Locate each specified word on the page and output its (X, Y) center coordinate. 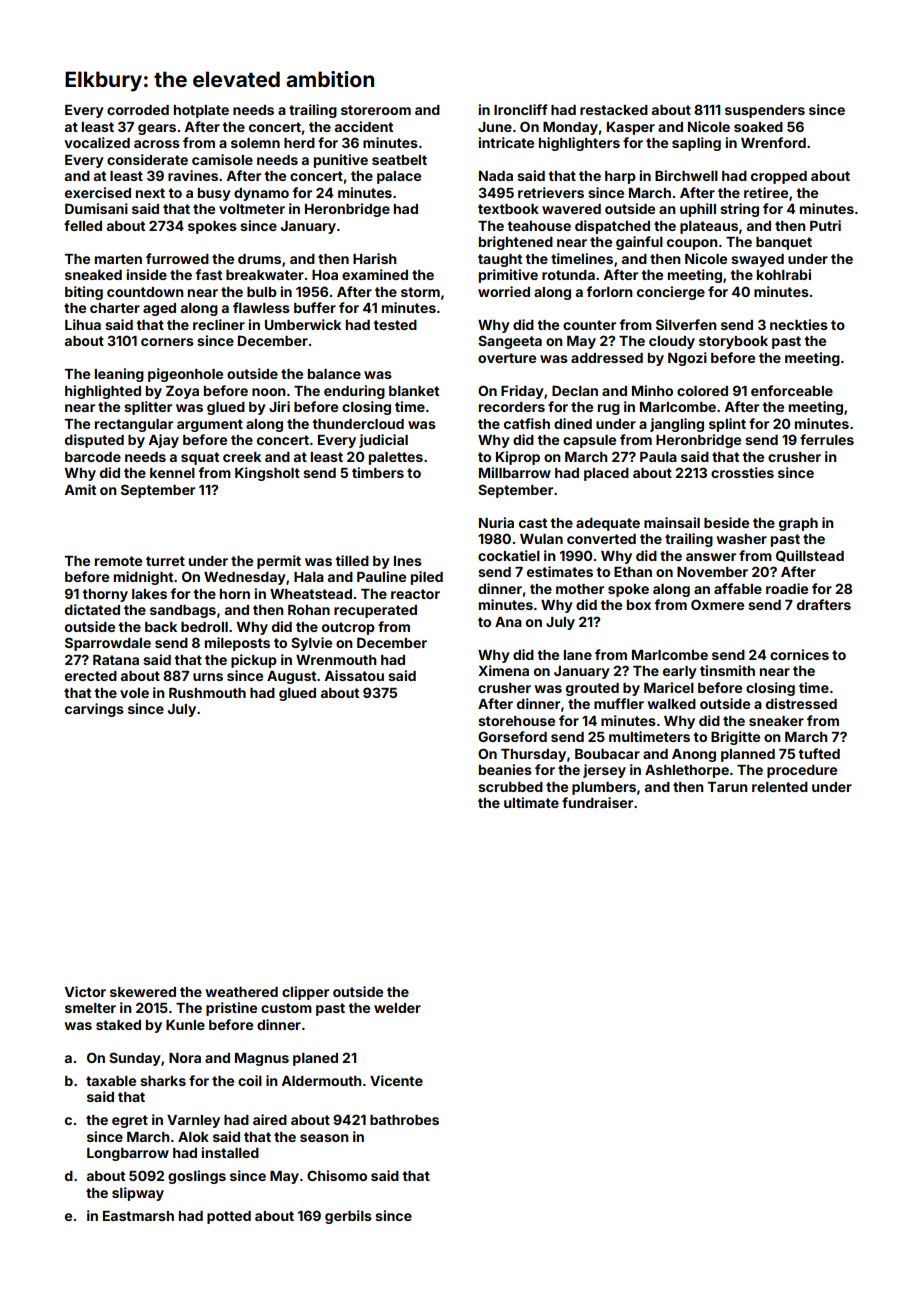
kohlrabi (784, 274)
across (157, 144)
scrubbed (510, 787)
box (639, 605)
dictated (92, 609)
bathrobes (404, 1120)
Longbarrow (128, 1154)
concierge (671, 293)
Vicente (396, 1080)
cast (533, 523)
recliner (219, 324)
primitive (508, 276)
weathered (241, 992)
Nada (496, 176)
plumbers (604, 788)
